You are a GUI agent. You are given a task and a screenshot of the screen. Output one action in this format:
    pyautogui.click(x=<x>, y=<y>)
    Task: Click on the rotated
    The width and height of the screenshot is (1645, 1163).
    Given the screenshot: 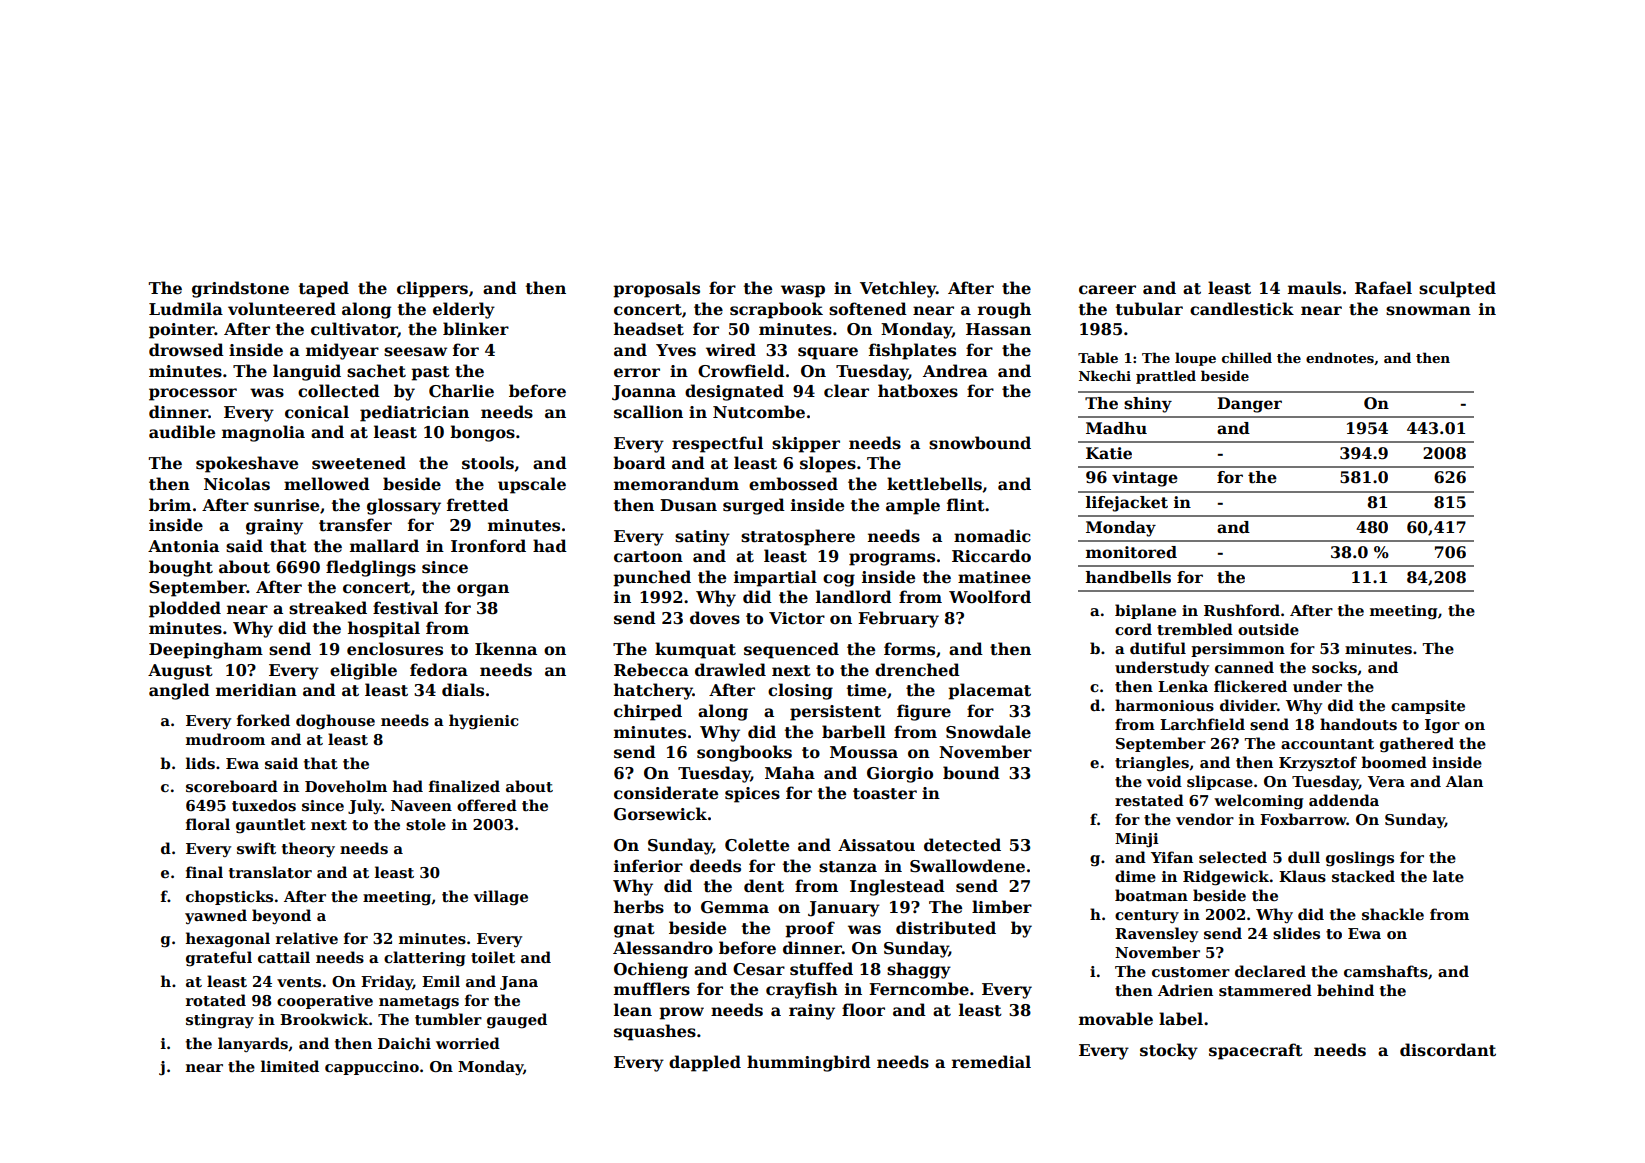 What is the action you would take?
    pyautogui.click(x=216, y=1000)
